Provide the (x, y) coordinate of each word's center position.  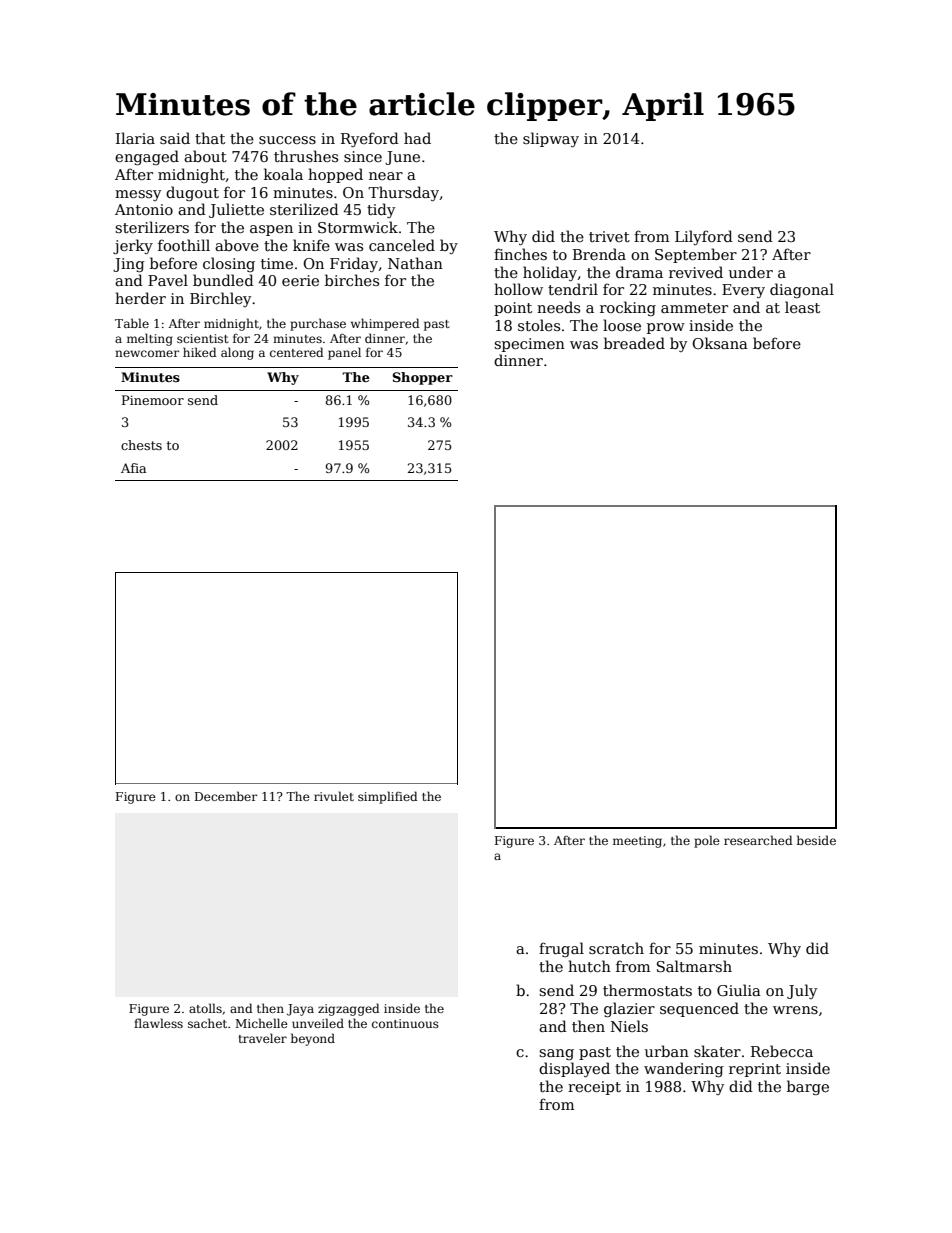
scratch (616, 948)
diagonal (802, 290)
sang (556, 1054)
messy (138, 195)
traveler (263, 1038)
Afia (133, 468)
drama (639, 272)
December (226, 796)
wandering (684, 1069)
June (402, 158)
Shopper (423, 378)
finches (520, 254)
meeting (637, 842)
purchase (318, 324)
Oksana (720, 343)
